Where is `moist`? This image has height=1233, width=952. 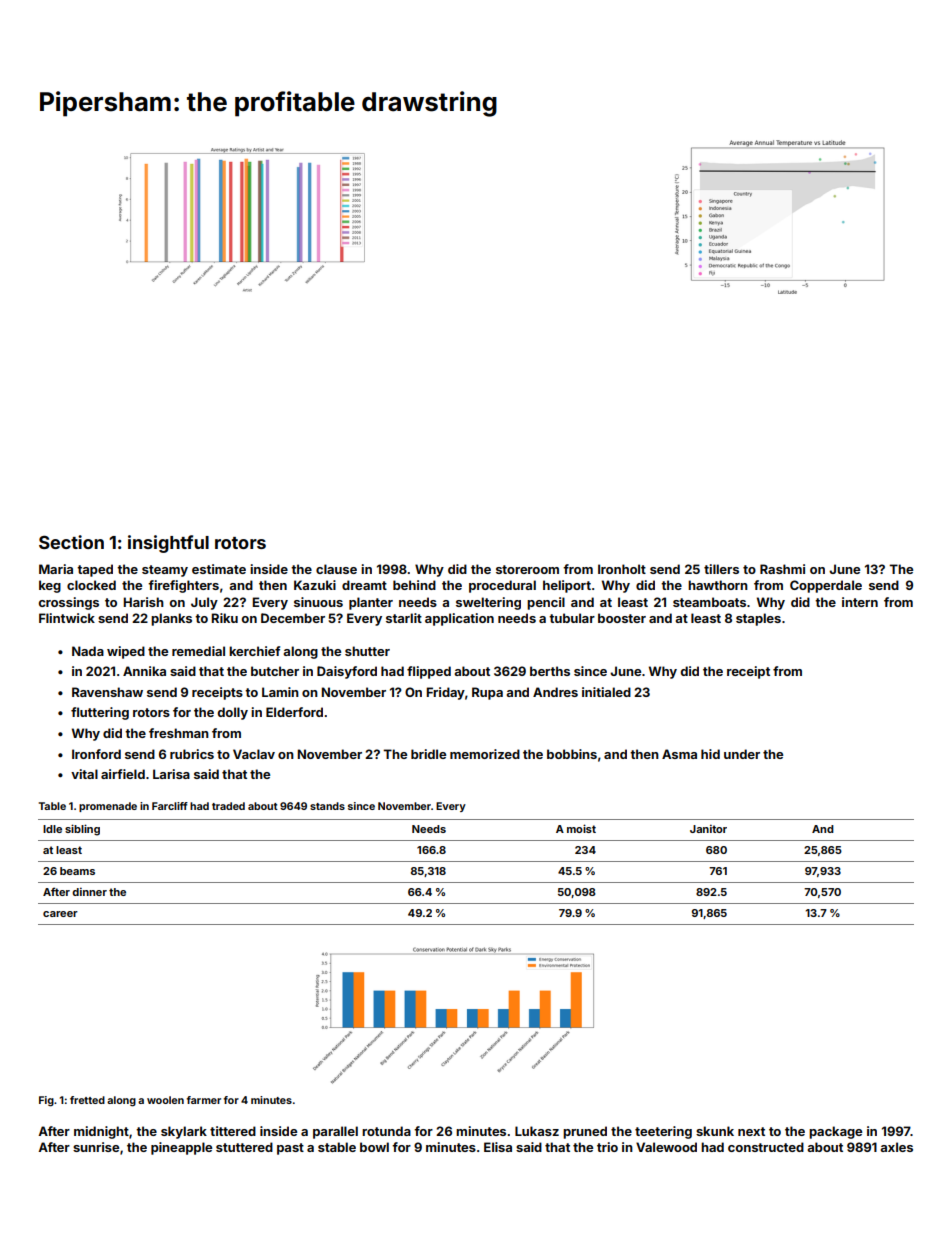
moist is located at coordinates (581, 828).
